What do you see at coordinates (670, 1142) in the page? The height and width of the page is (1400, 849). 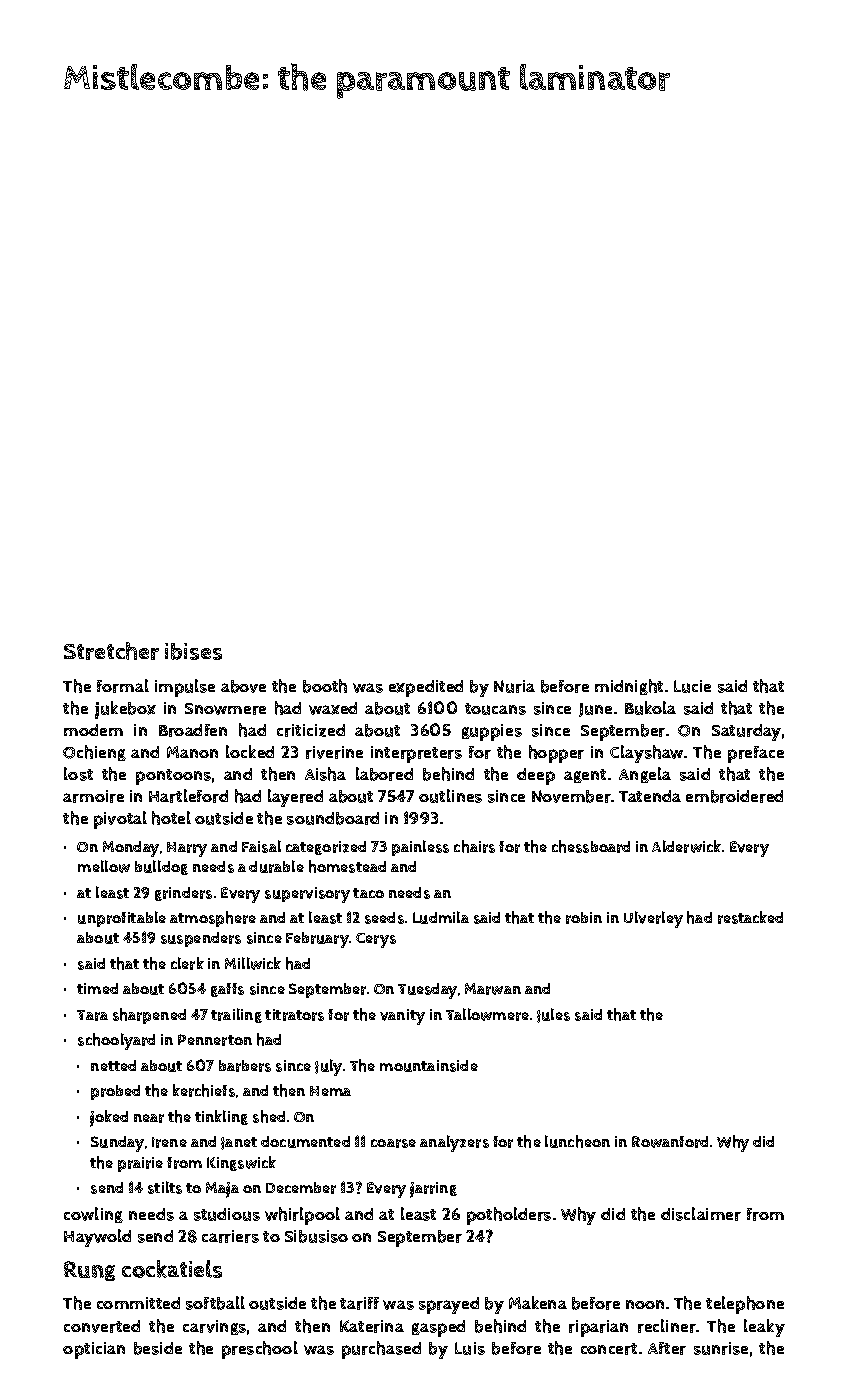 I see `Rowanford` at bounding box center [670, 1142].
